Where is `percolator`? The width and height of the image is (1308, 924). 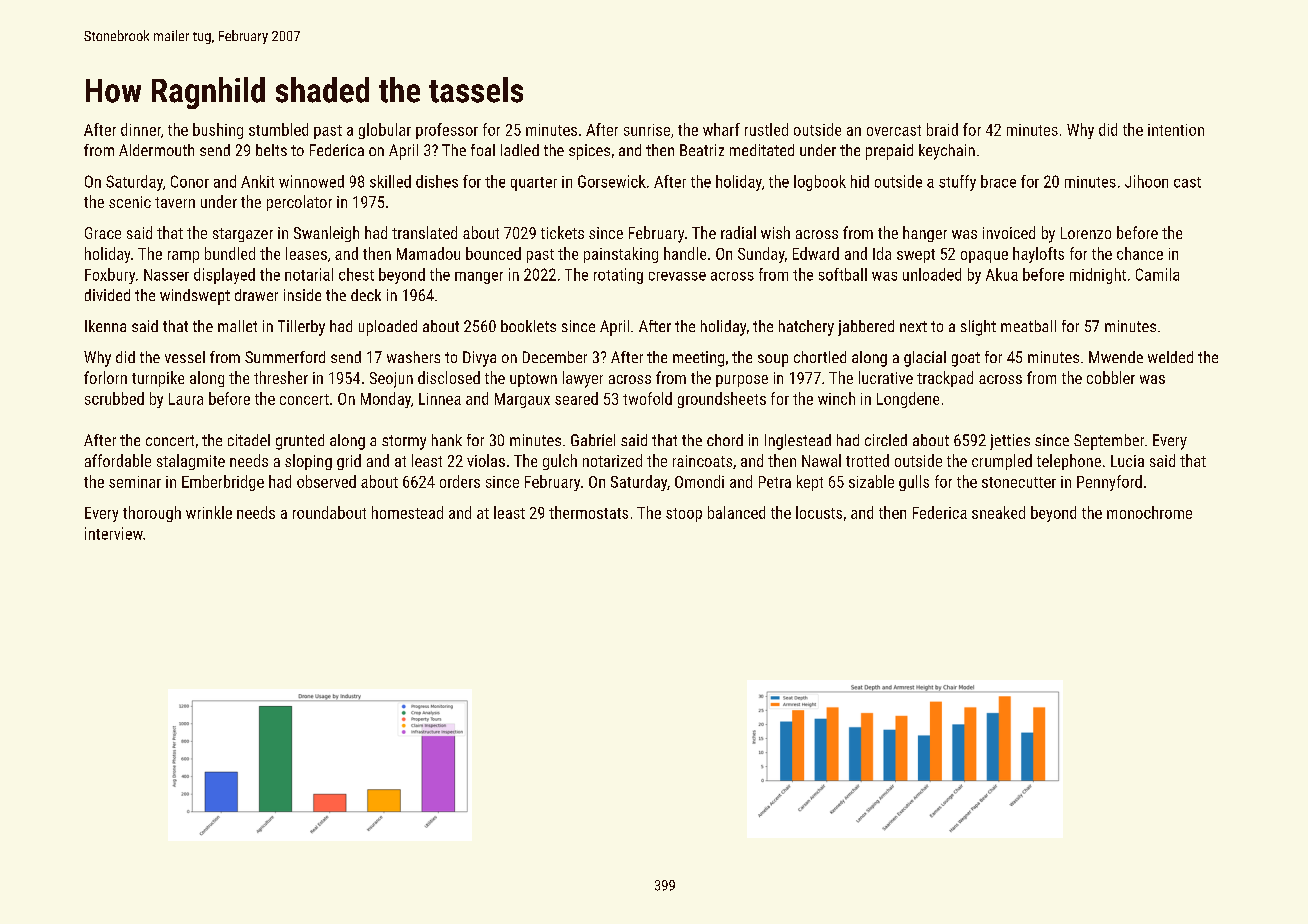
percolator is located at coordinates (299, 203).
